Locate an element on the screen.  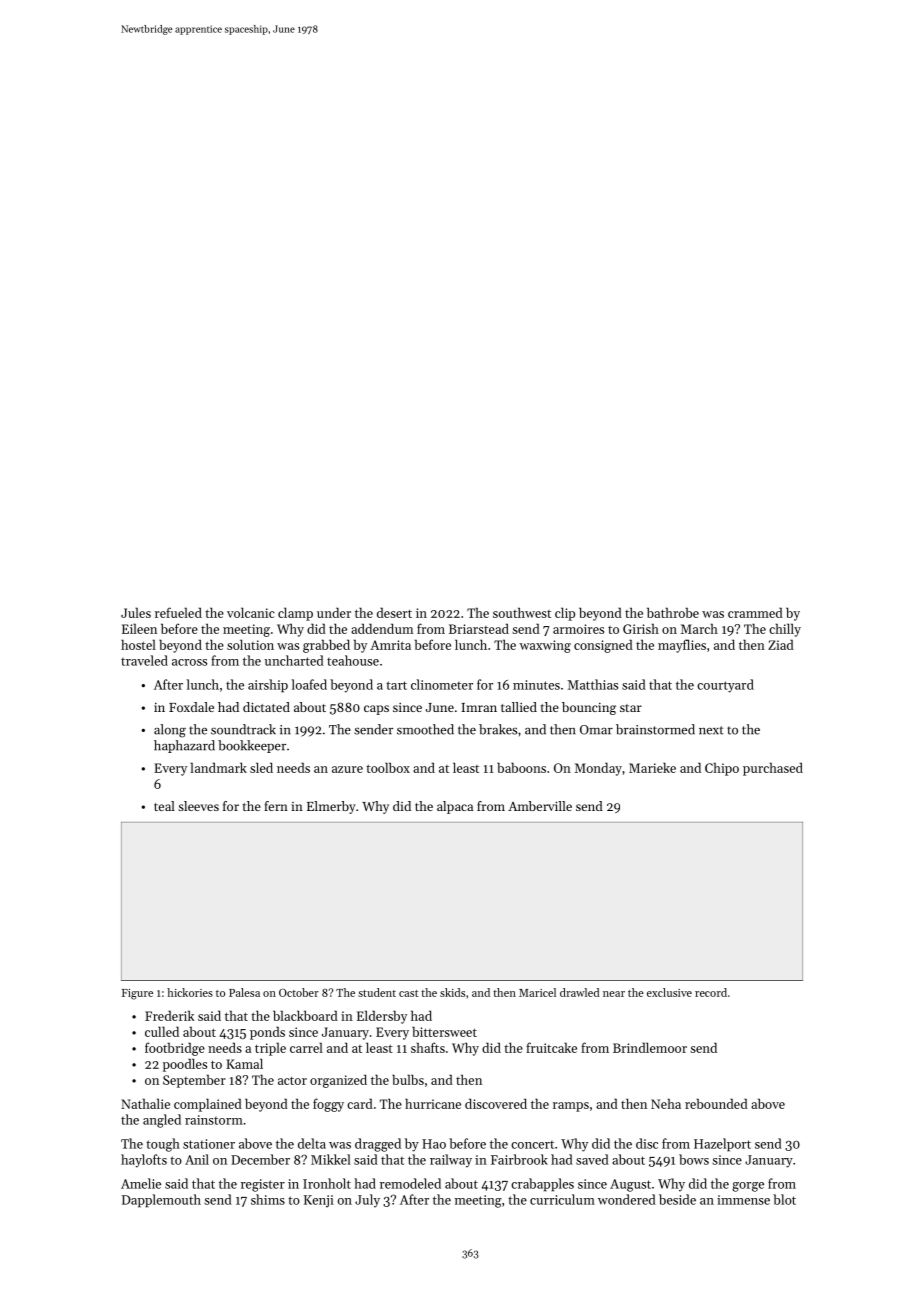
teal is located at coordinates (164, 806).
